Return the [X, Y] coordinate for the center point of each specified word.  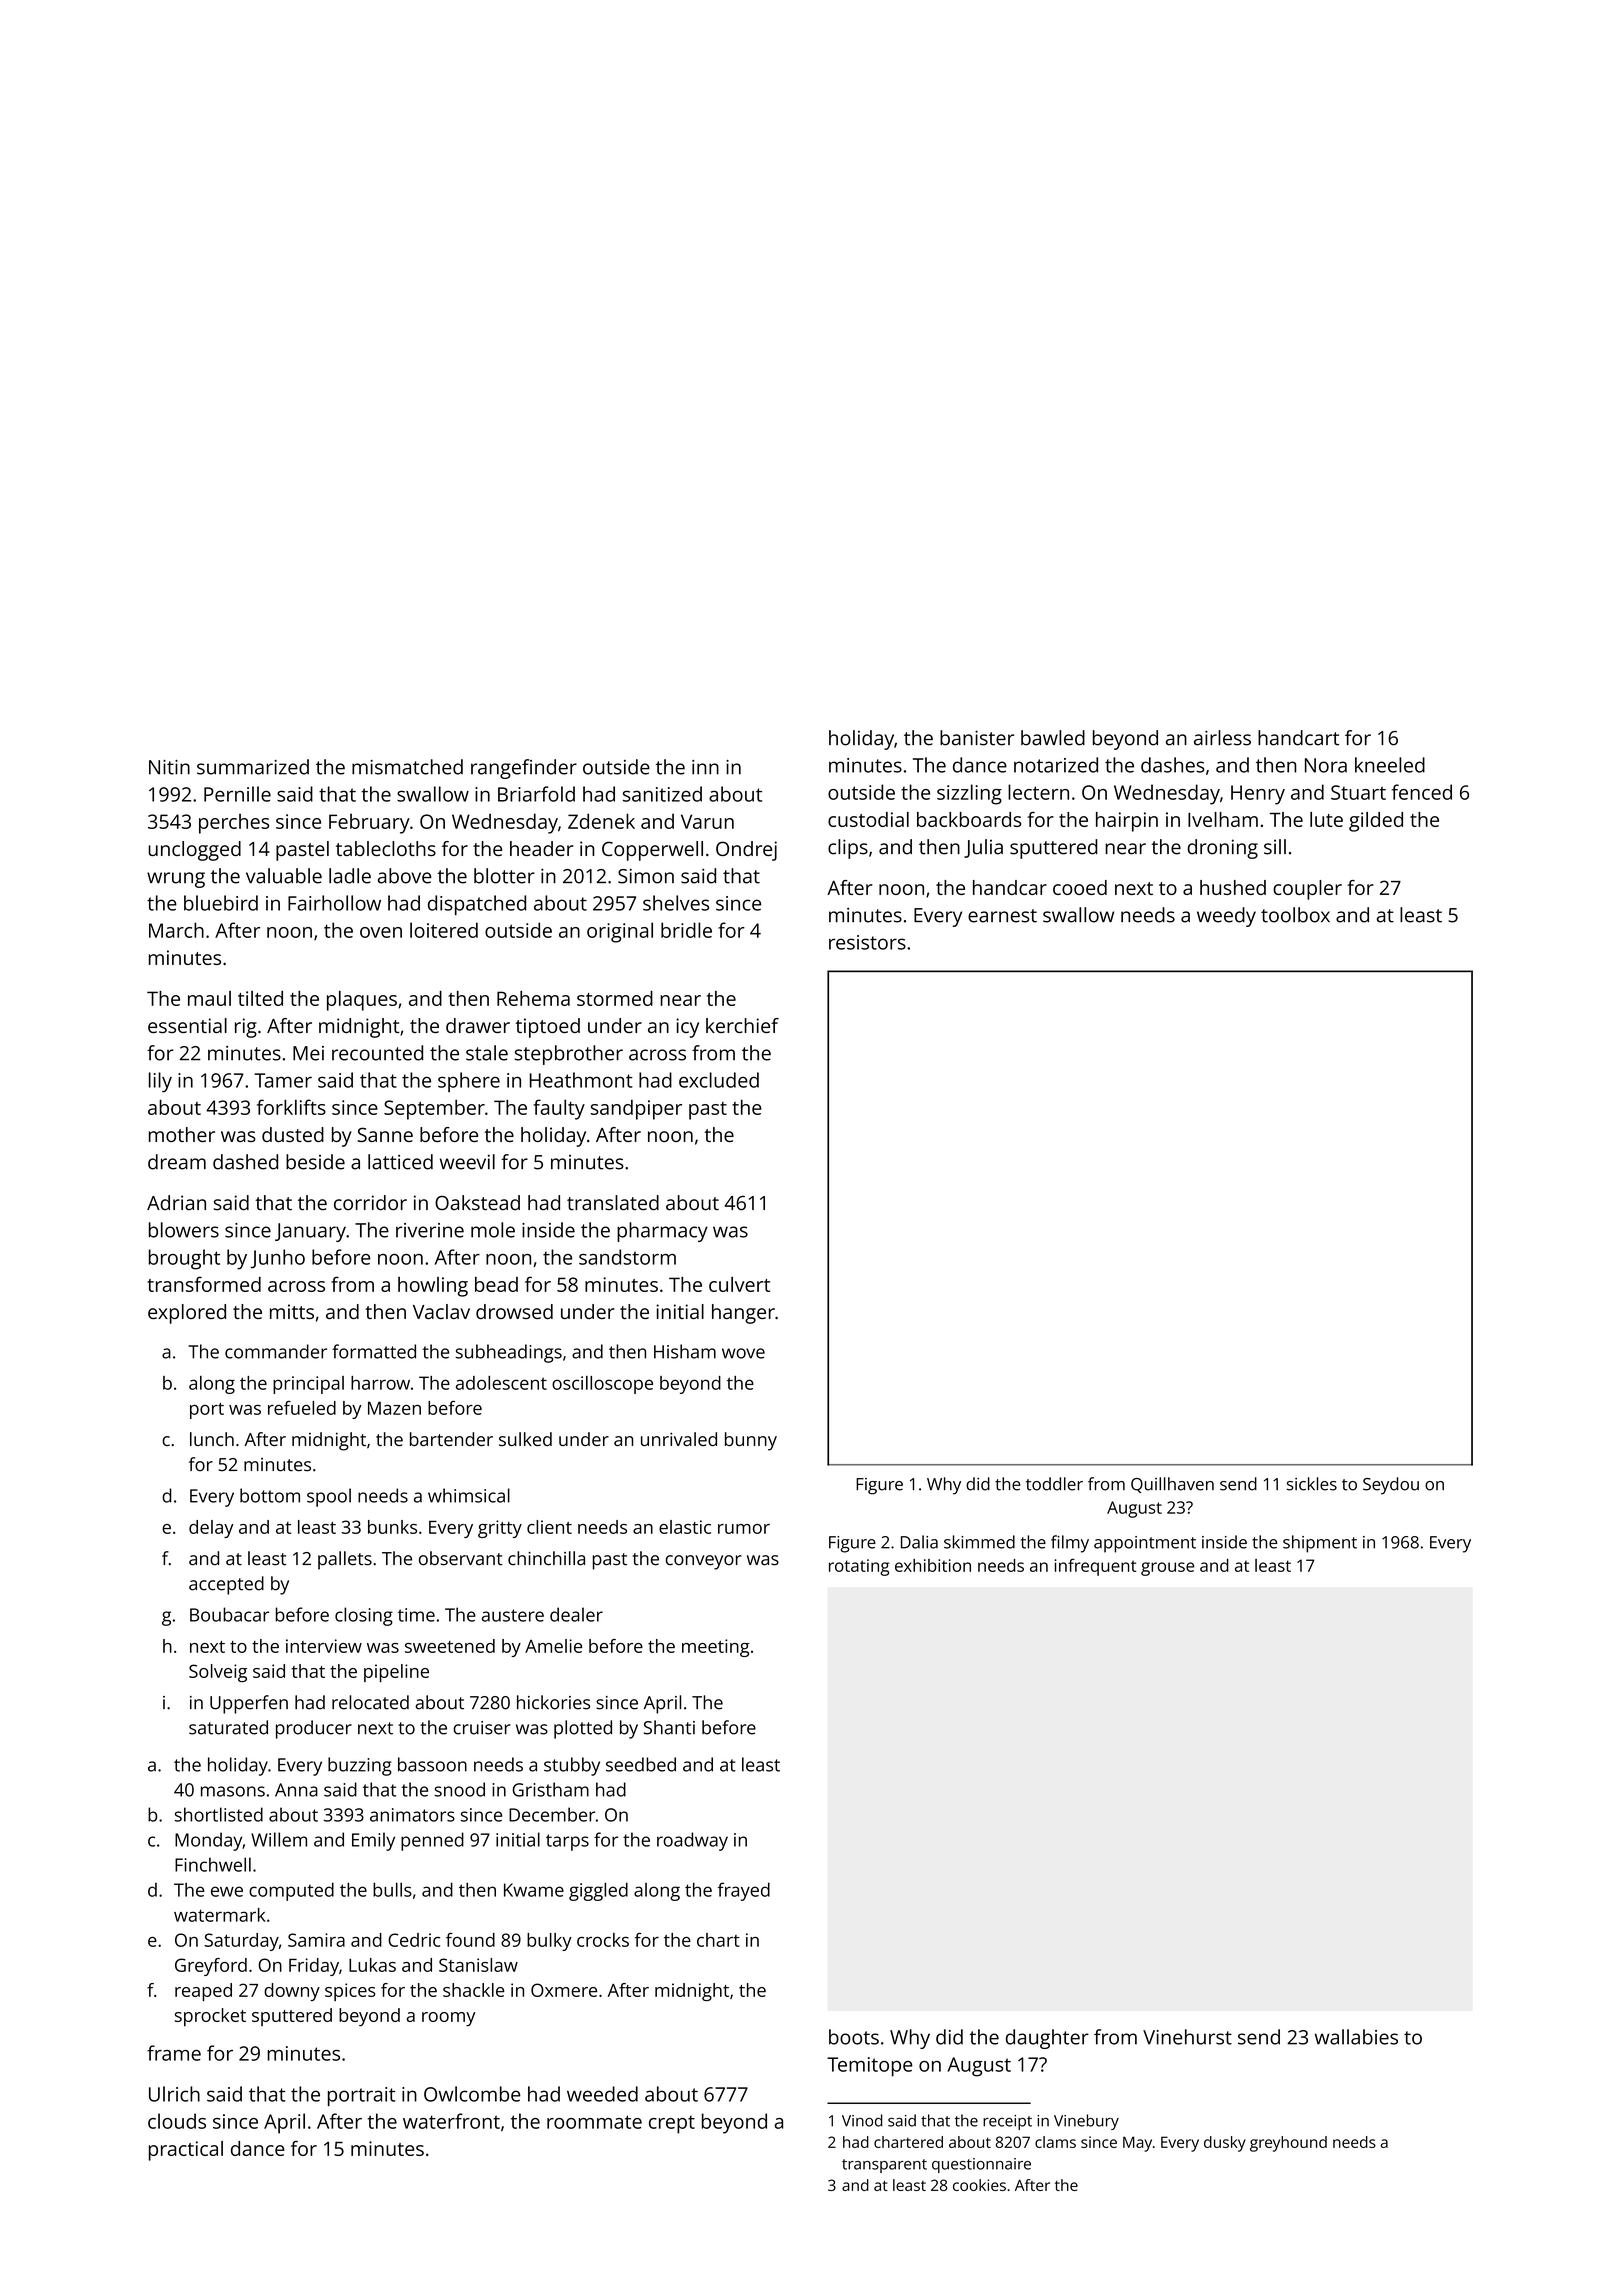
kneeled [1390, 765]
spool [329, 1497]
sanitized [662, 794]
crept [672, 2124]
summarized [253, 767]
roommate [594, 2122]
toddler [1054, 1484]
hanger [743, 1314]
